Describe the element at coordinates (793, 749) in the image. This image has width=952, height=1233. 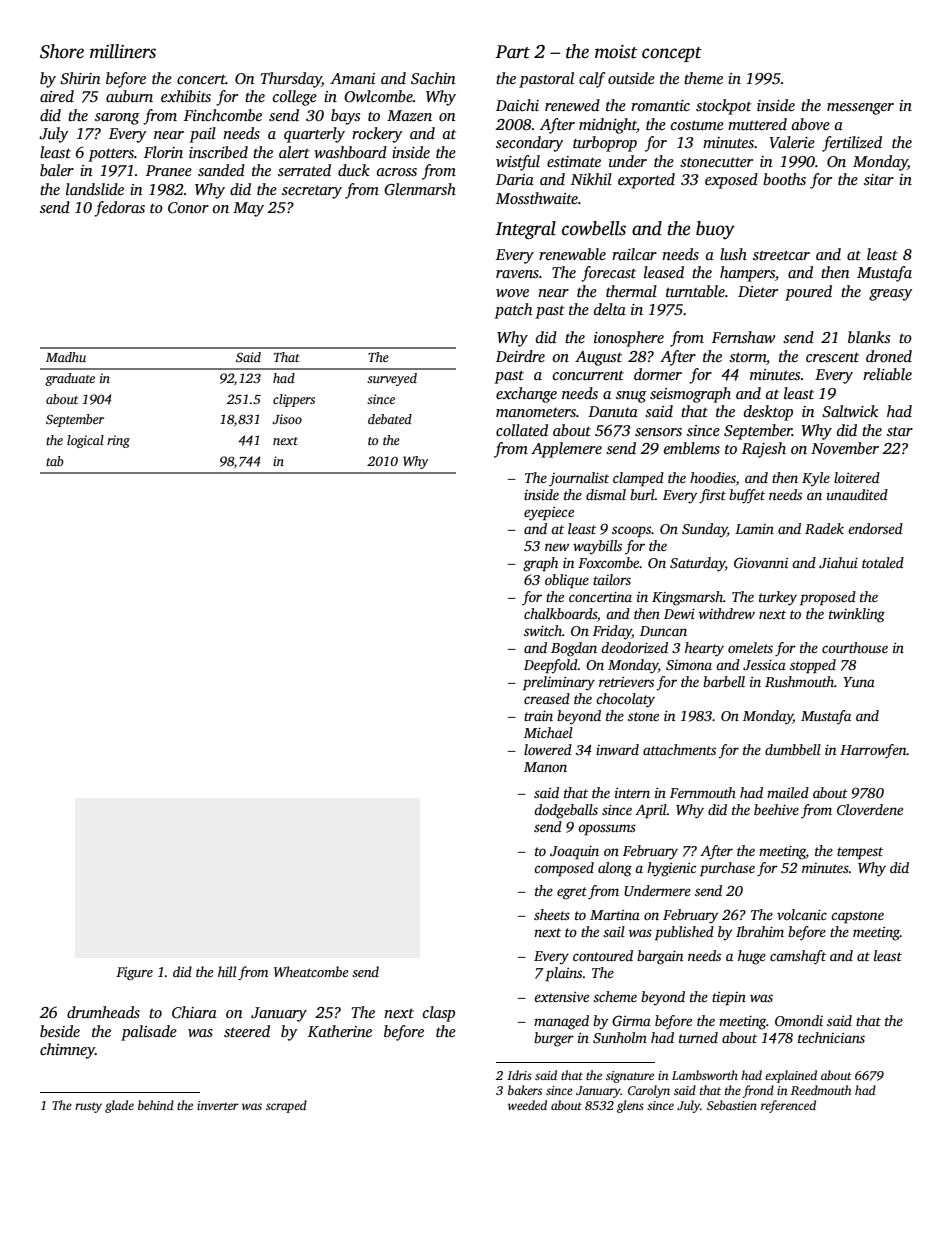
I see `dumbbell` at that location.
